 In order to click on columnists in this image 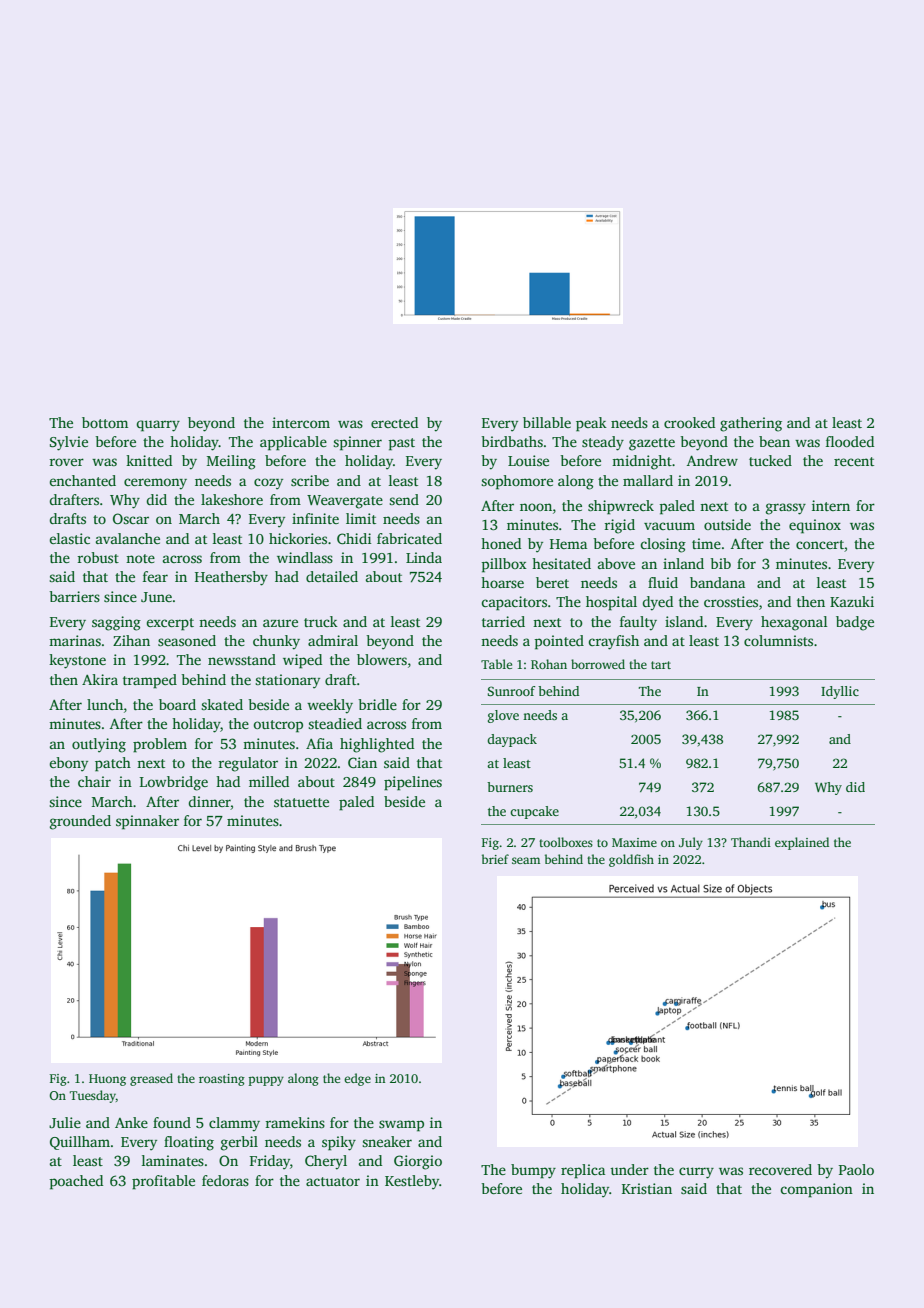, I will do `click(778, 640)`.
